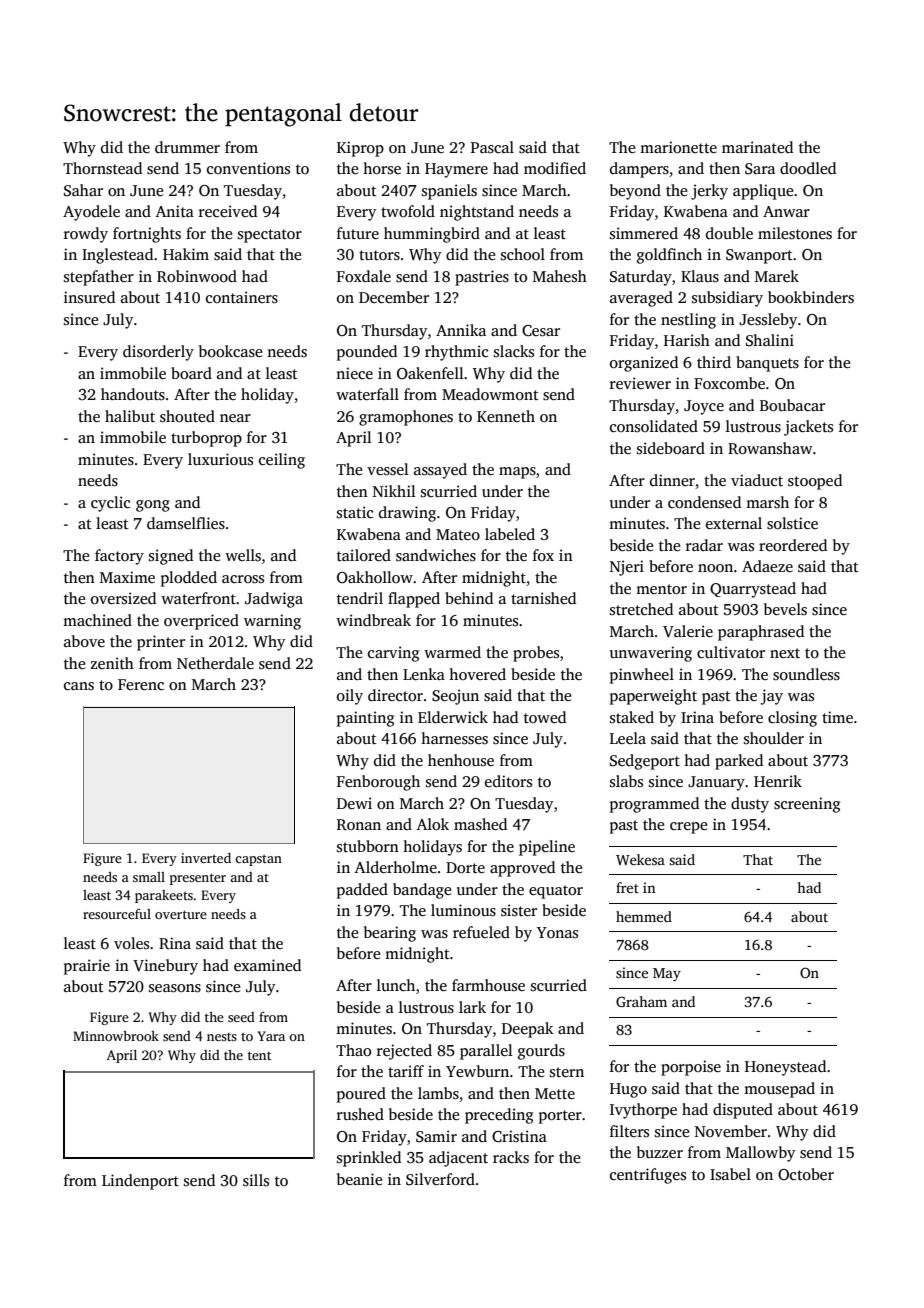  What do you see at coordinates (133, 394) in the document?
I see `handouts` at bounding box center [133, 394].
